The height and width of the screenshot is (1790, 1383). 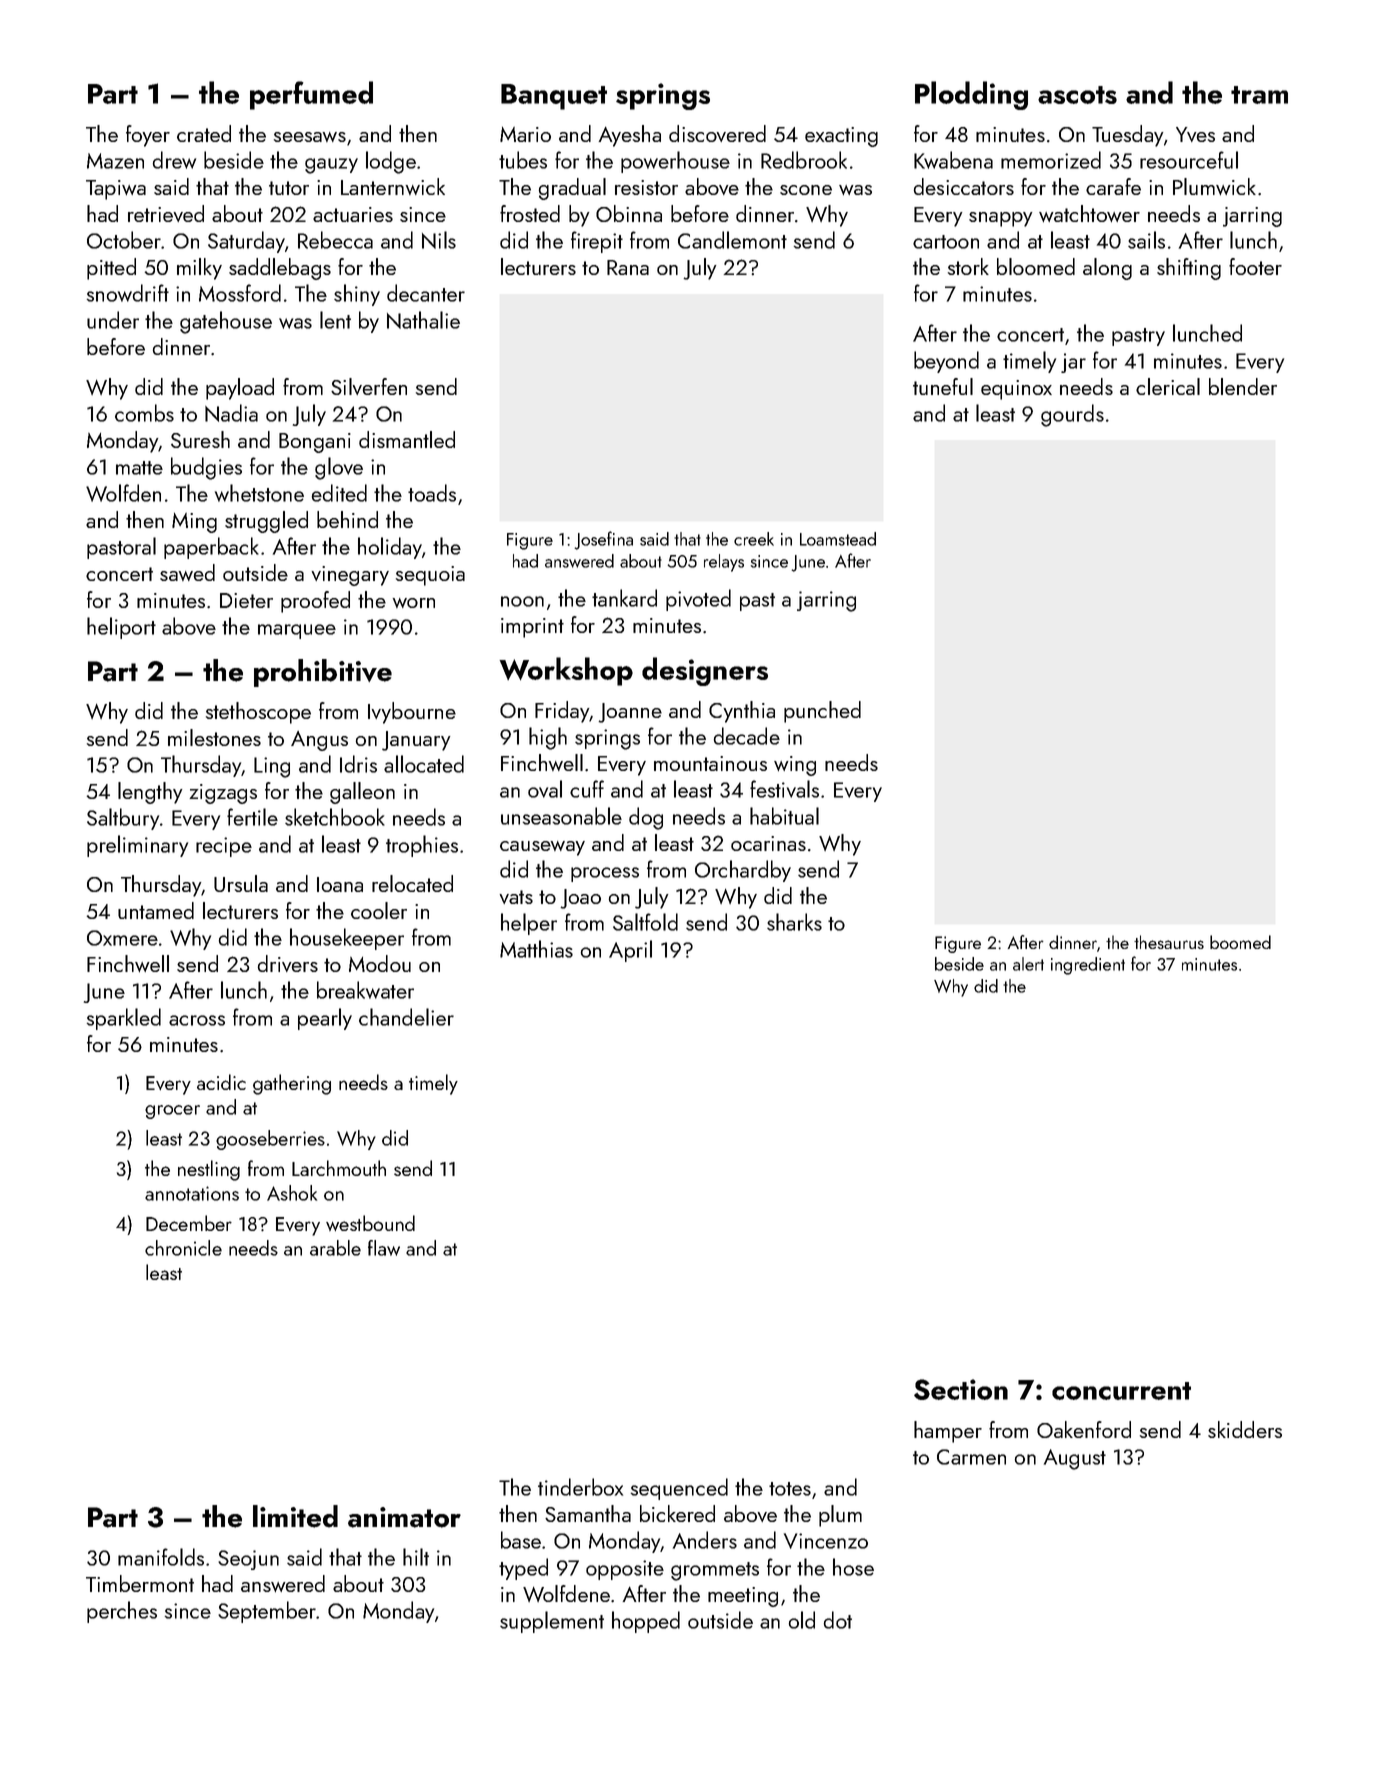 I want to click on alert, so click(x=1028, y=964).
